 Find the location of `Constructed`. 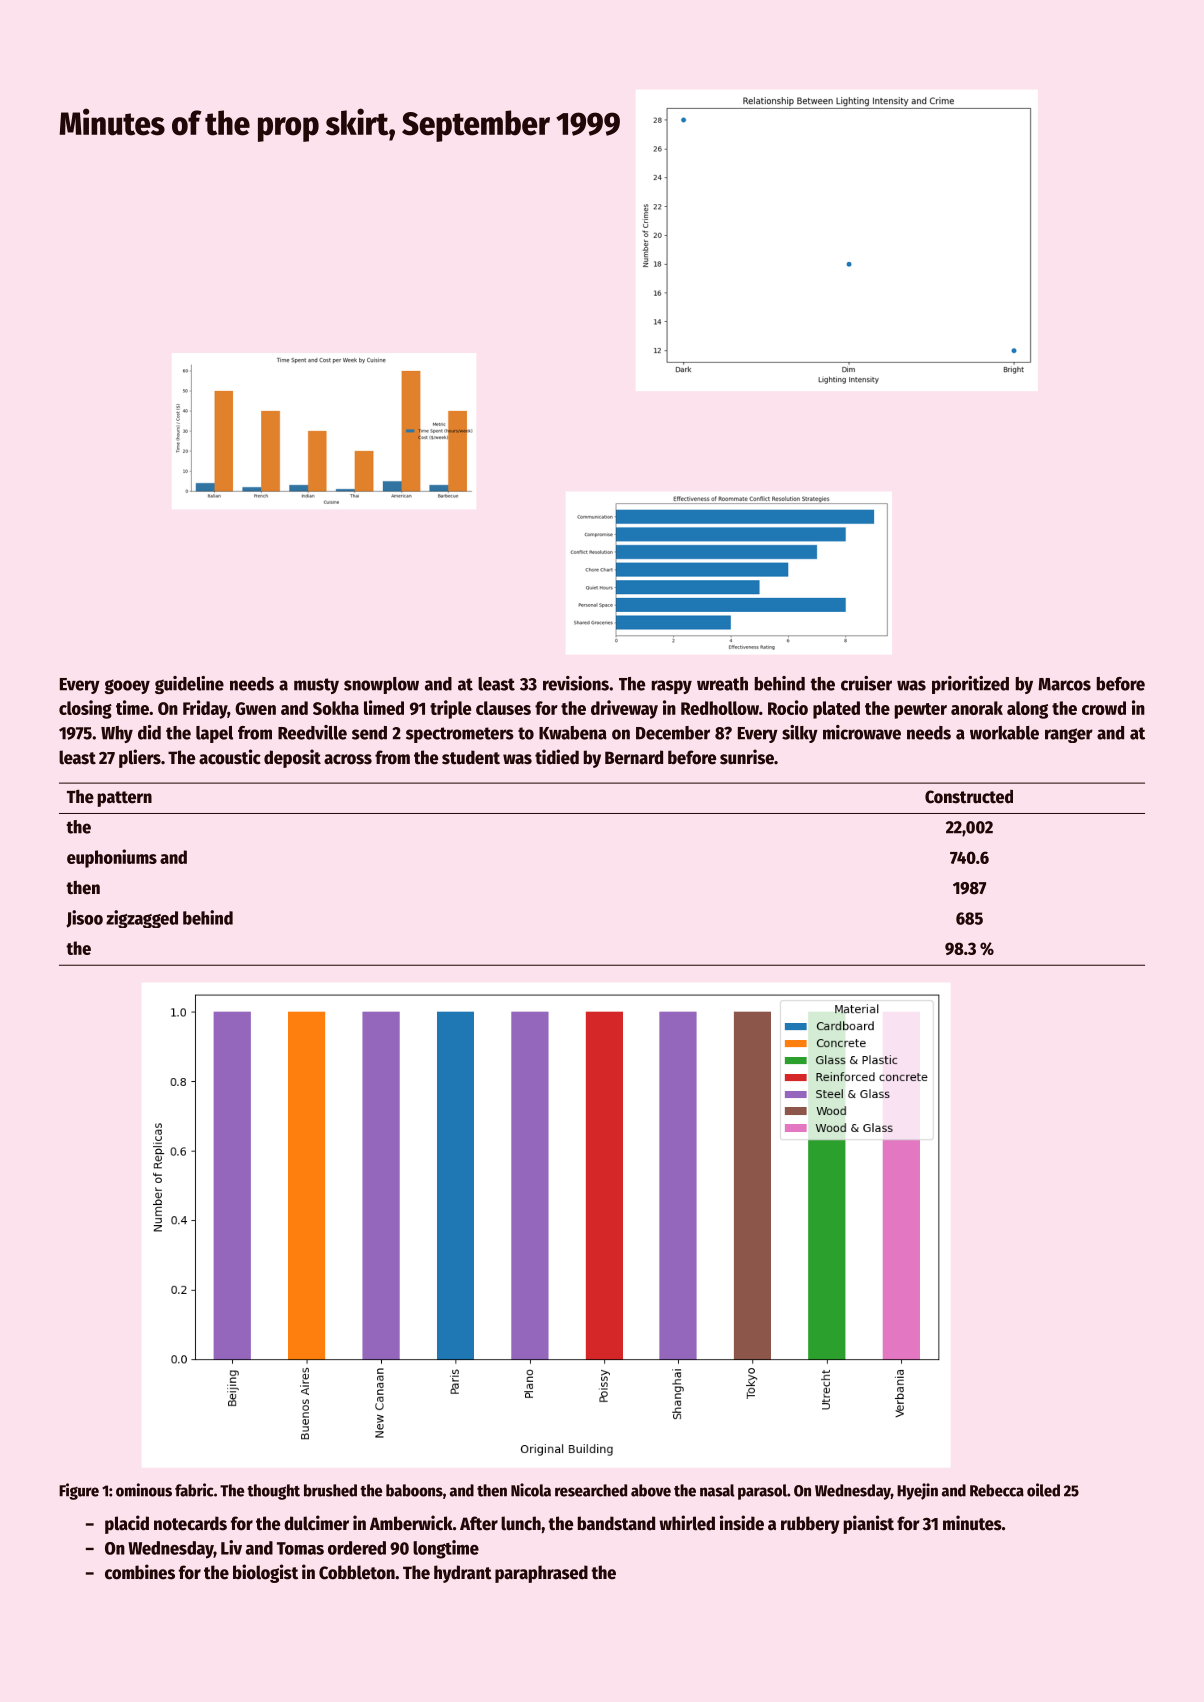

Constructed is located at coordinates (969, 797).
